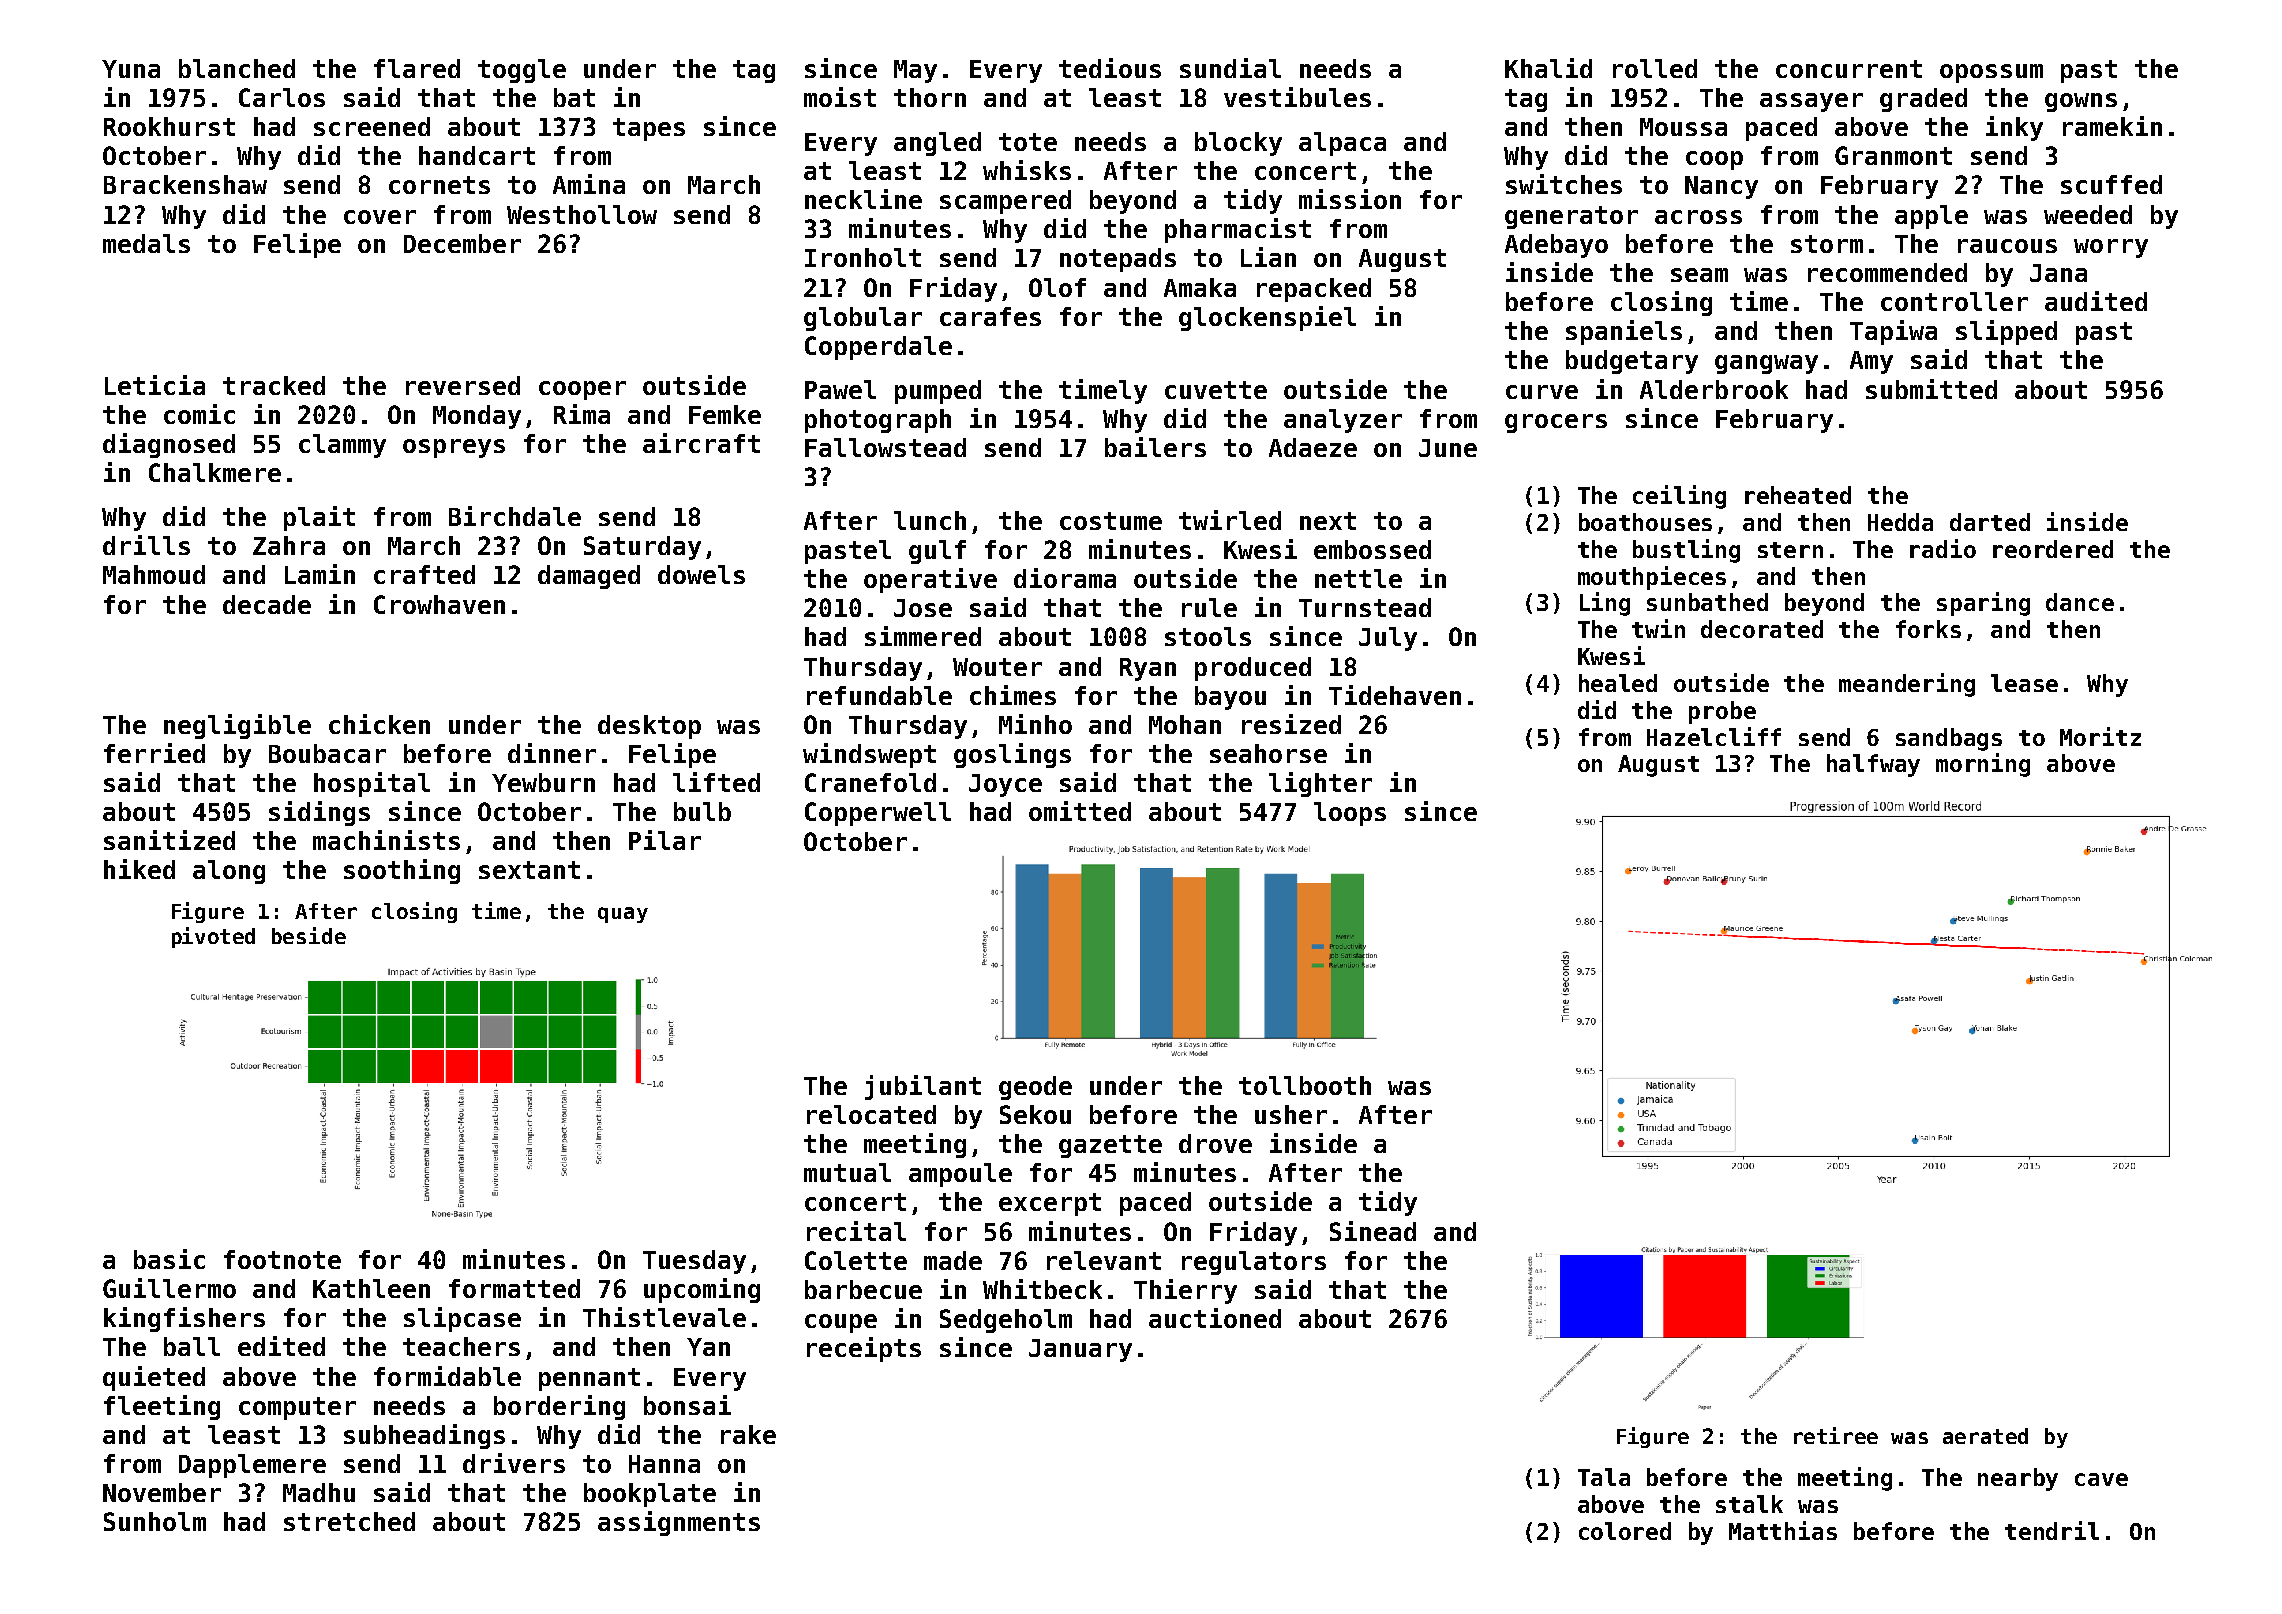 This screenshot has width=2282, height=1614. Describe the element at coordinates (1849, 69) in the screenshot. I see `concurrent` at that location.
